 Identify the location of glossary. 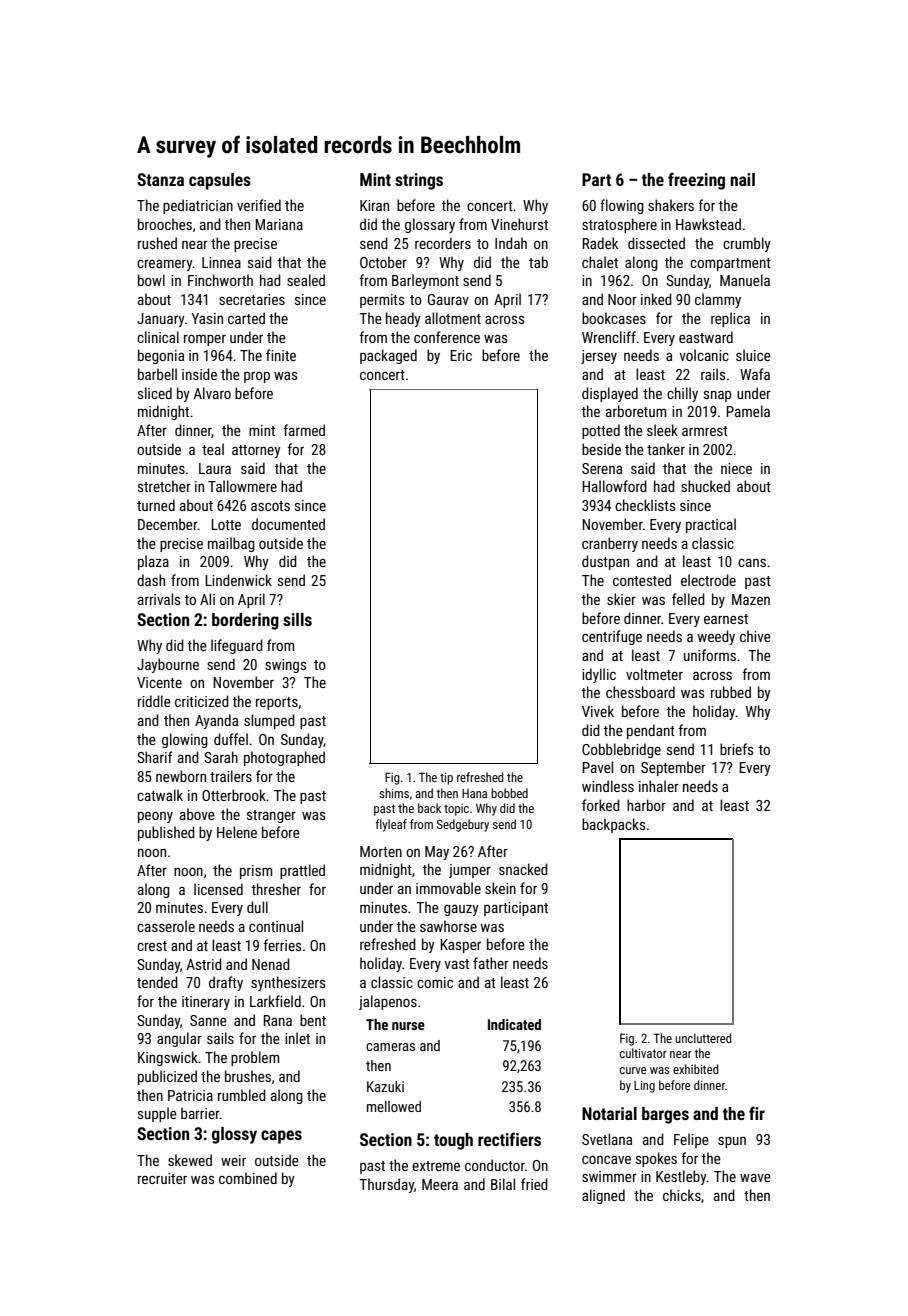
(430, 225).
